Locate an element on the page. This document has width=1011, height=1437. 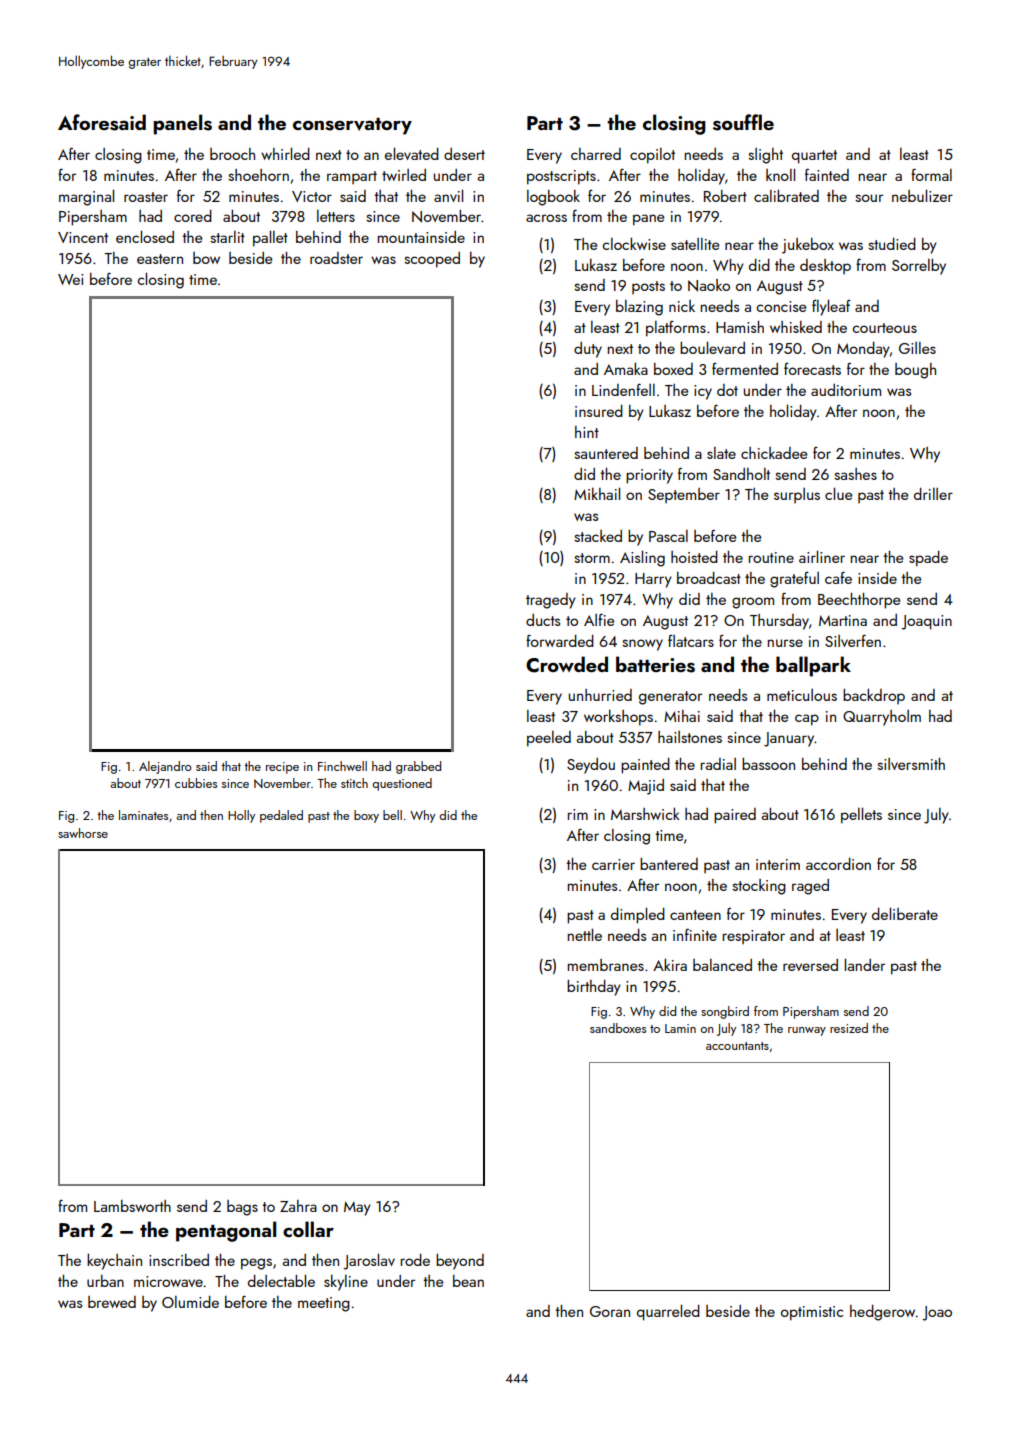
bags is located at coordinates (242, 1208).
